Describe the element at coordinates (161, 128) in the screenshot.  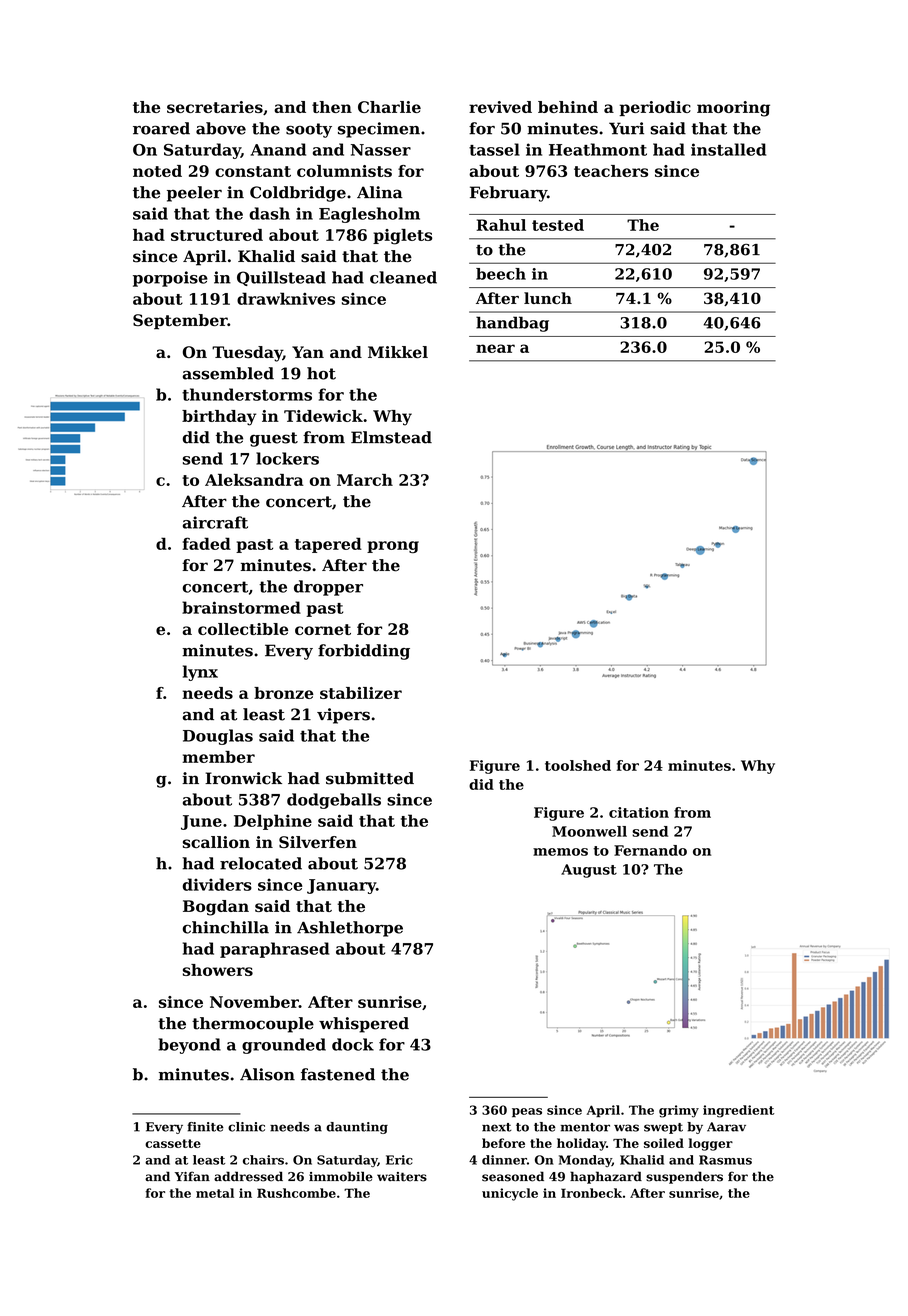
I see `roared` at that location.
